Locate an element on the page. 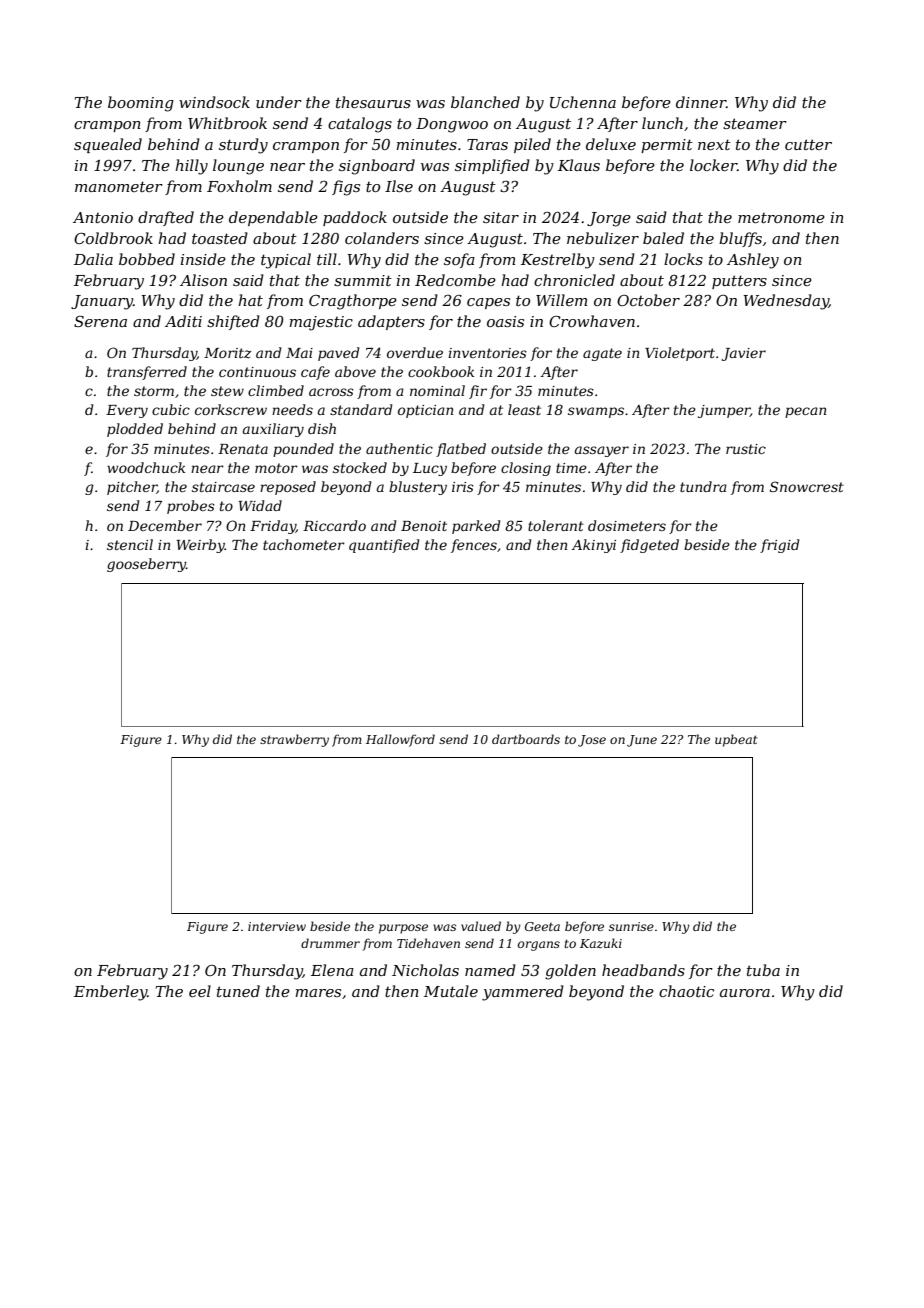 Image resolution: width=924 pixels, height=1308 pixels. hilly is located at coordinates (191, 167).
